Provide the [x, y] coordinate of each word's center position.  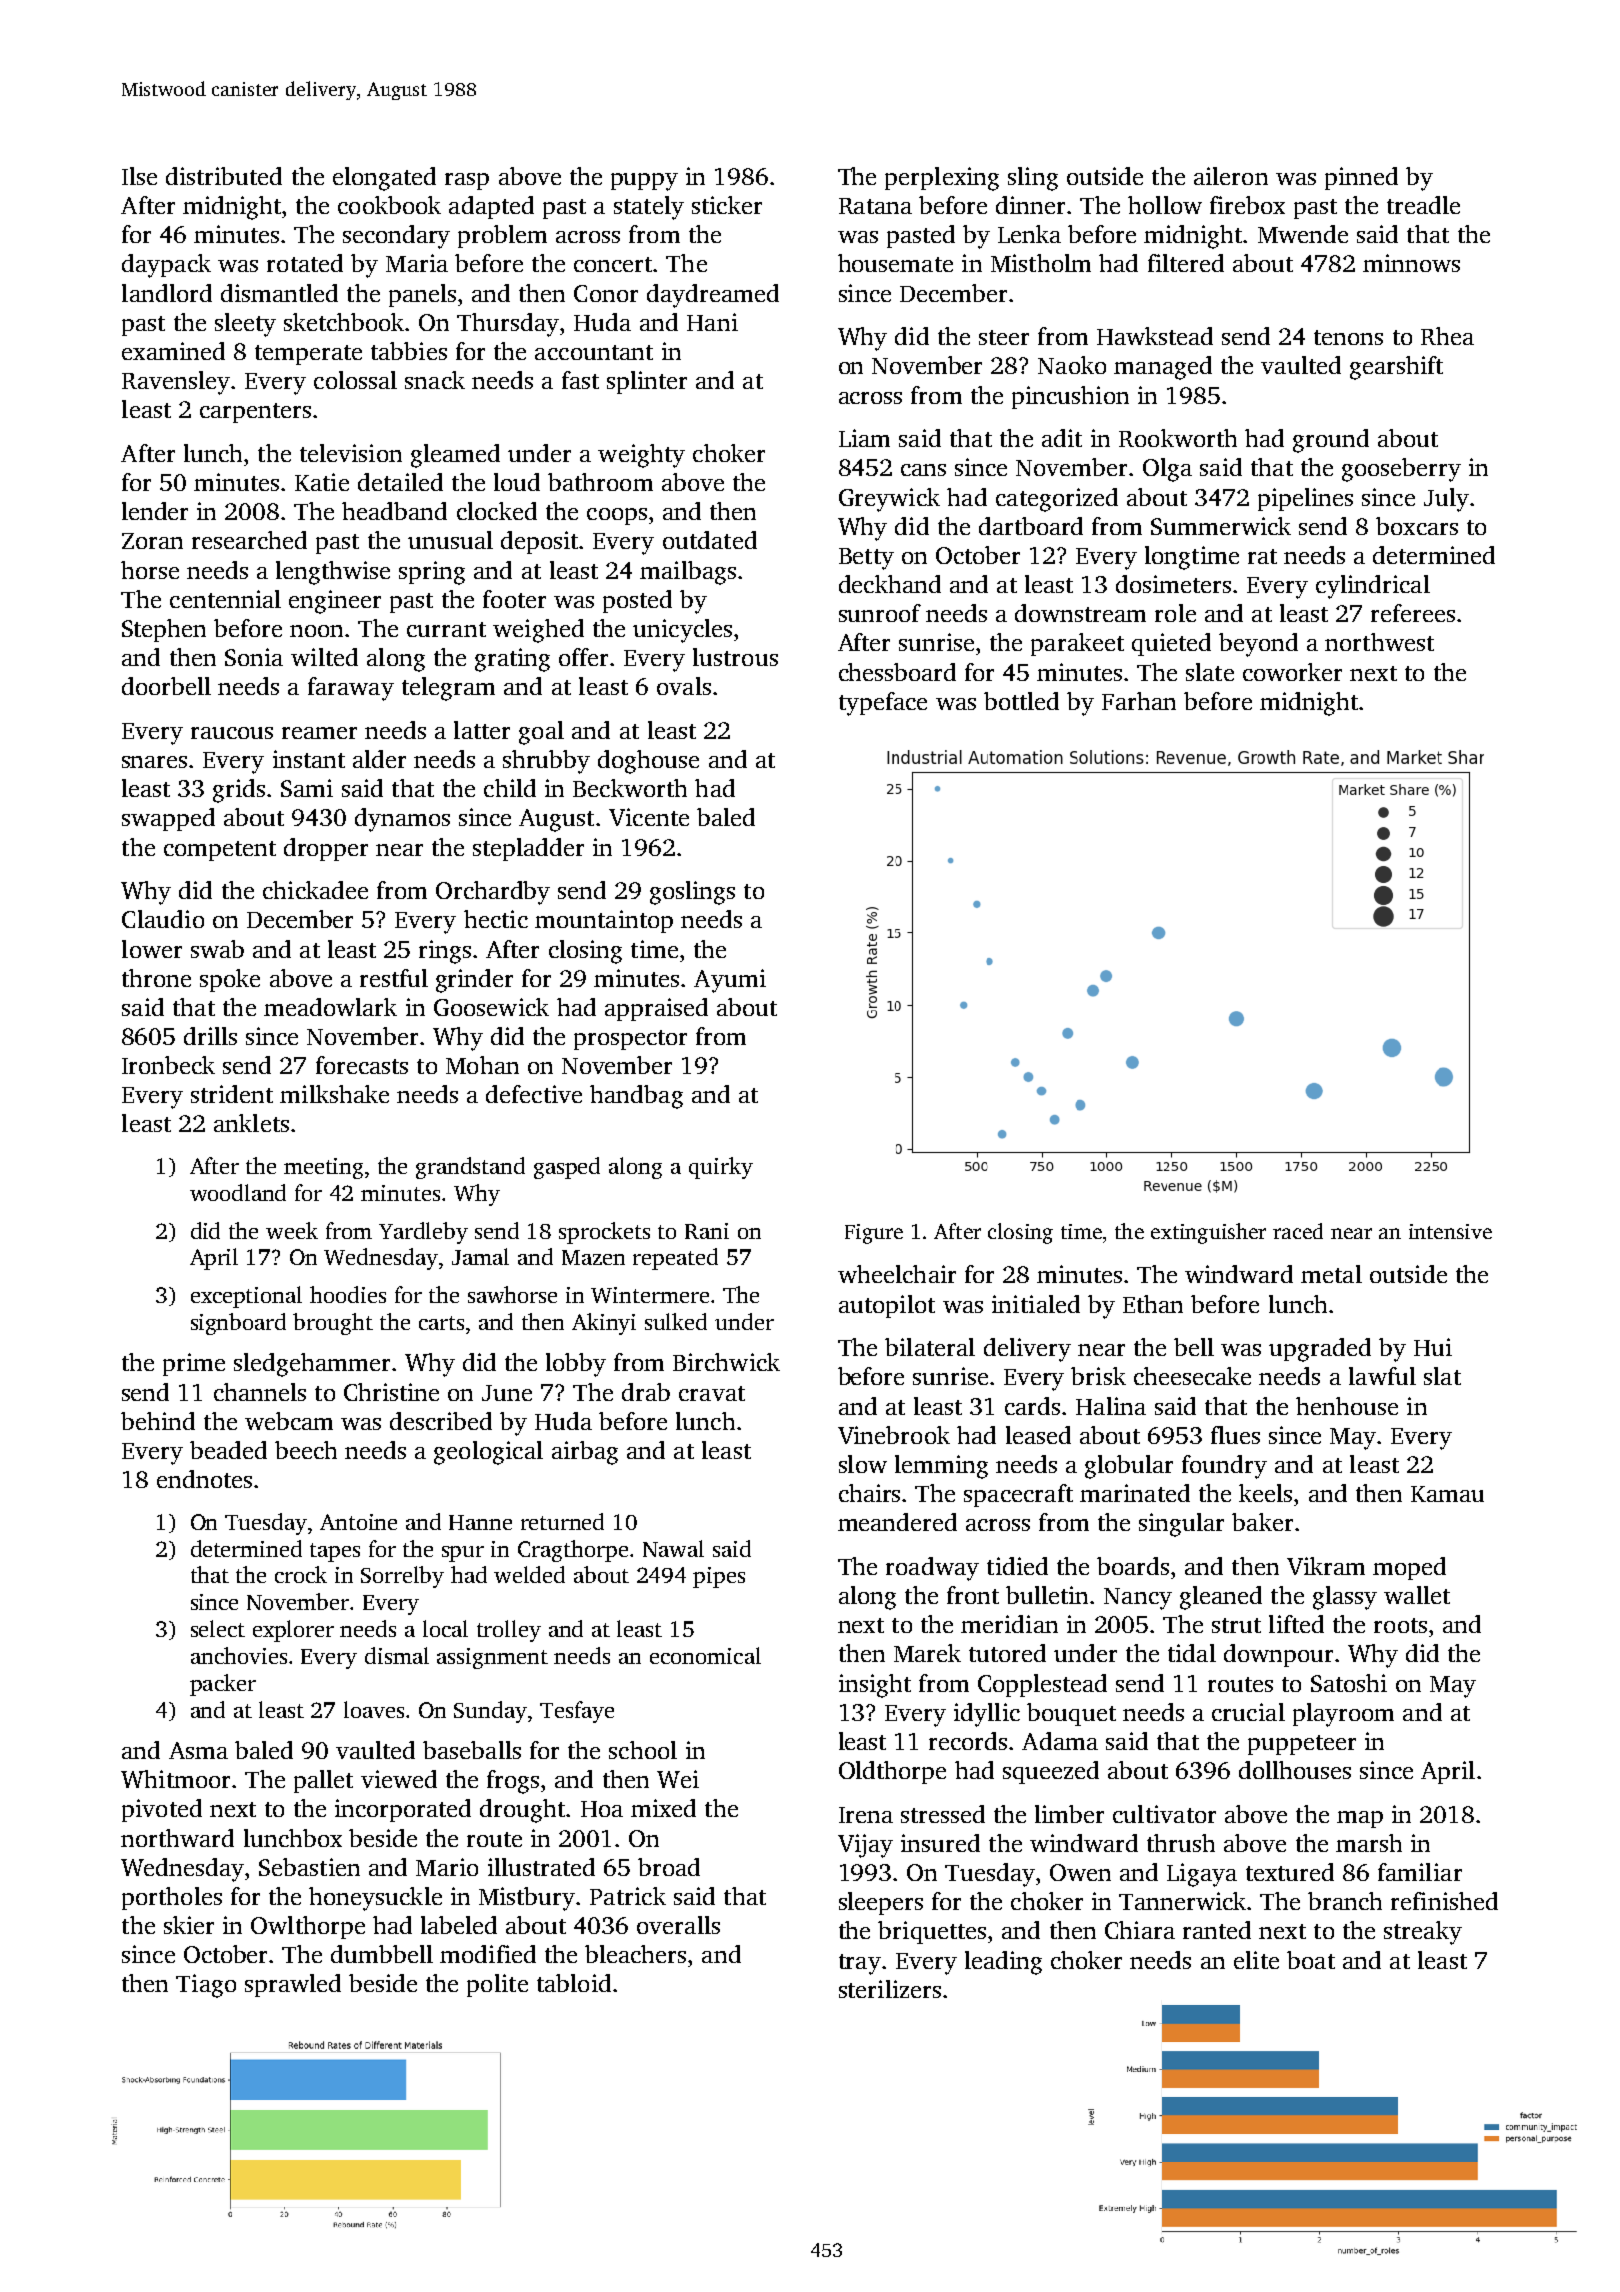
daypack [166, 266]
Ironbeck [168, 1065]
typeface [883, 704]
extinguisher [1208, 1233]
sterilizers [890, 1989]
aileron [1231, 176]
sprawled [293, 1985]
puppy [644, 182]
